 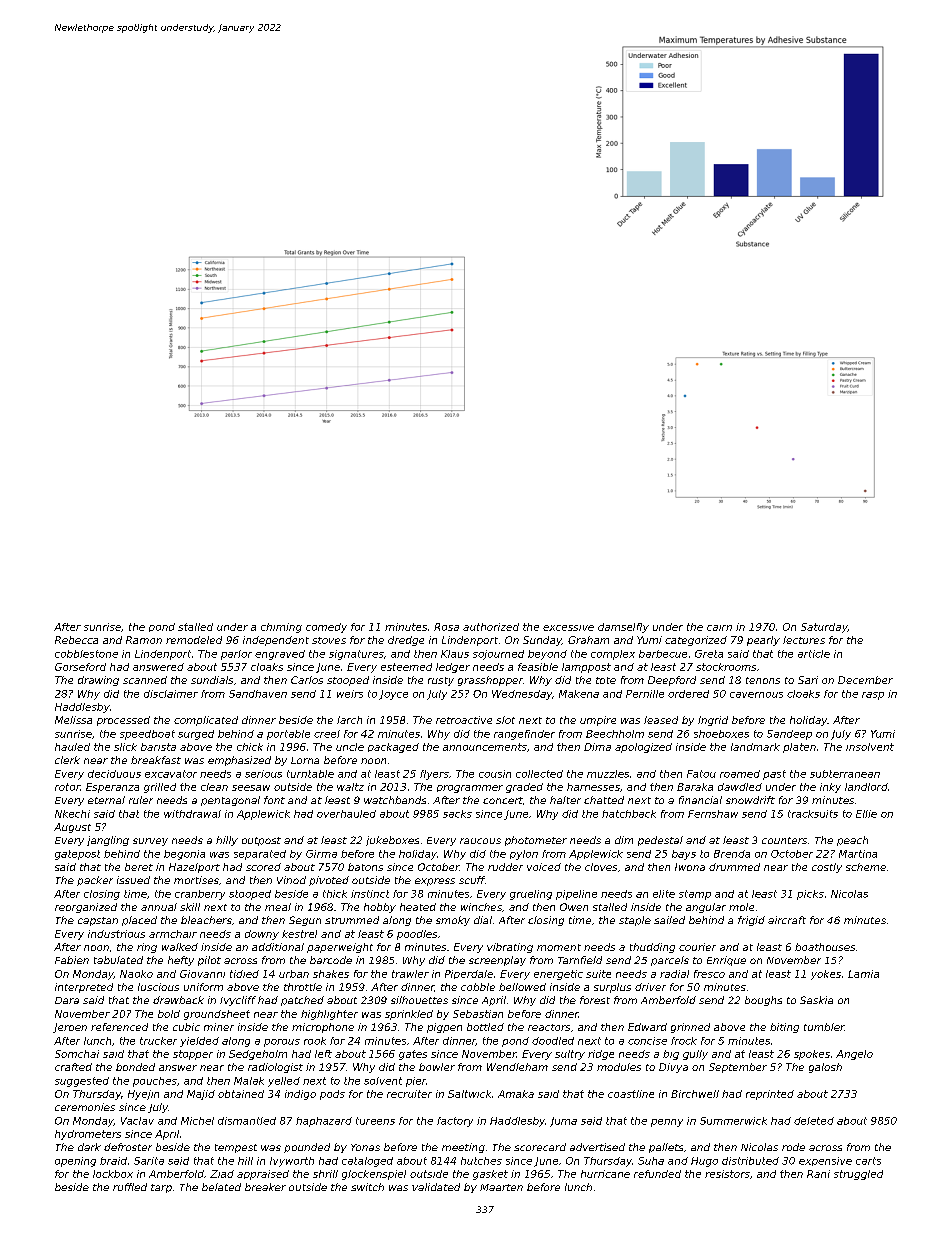 What do you see at coordinates (804, 640) in the screenshot?
I see `lectures` at bounding box center [804, 640].
